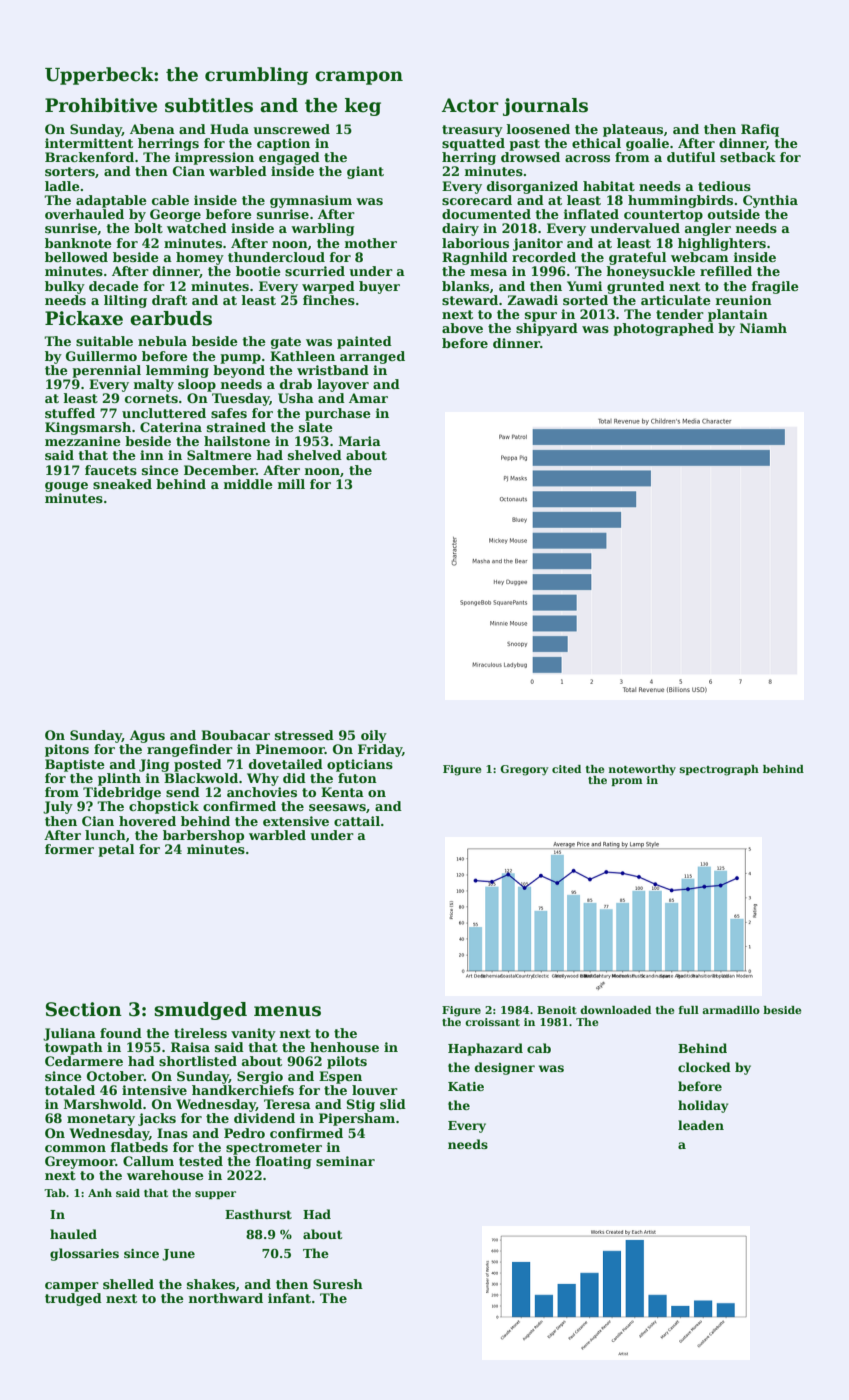 This screenshot has height=1400, width=849. What do you see at coordinates (215, 1195) in the screenshot?
I see `supper` at bounding box center [215, 1195].
